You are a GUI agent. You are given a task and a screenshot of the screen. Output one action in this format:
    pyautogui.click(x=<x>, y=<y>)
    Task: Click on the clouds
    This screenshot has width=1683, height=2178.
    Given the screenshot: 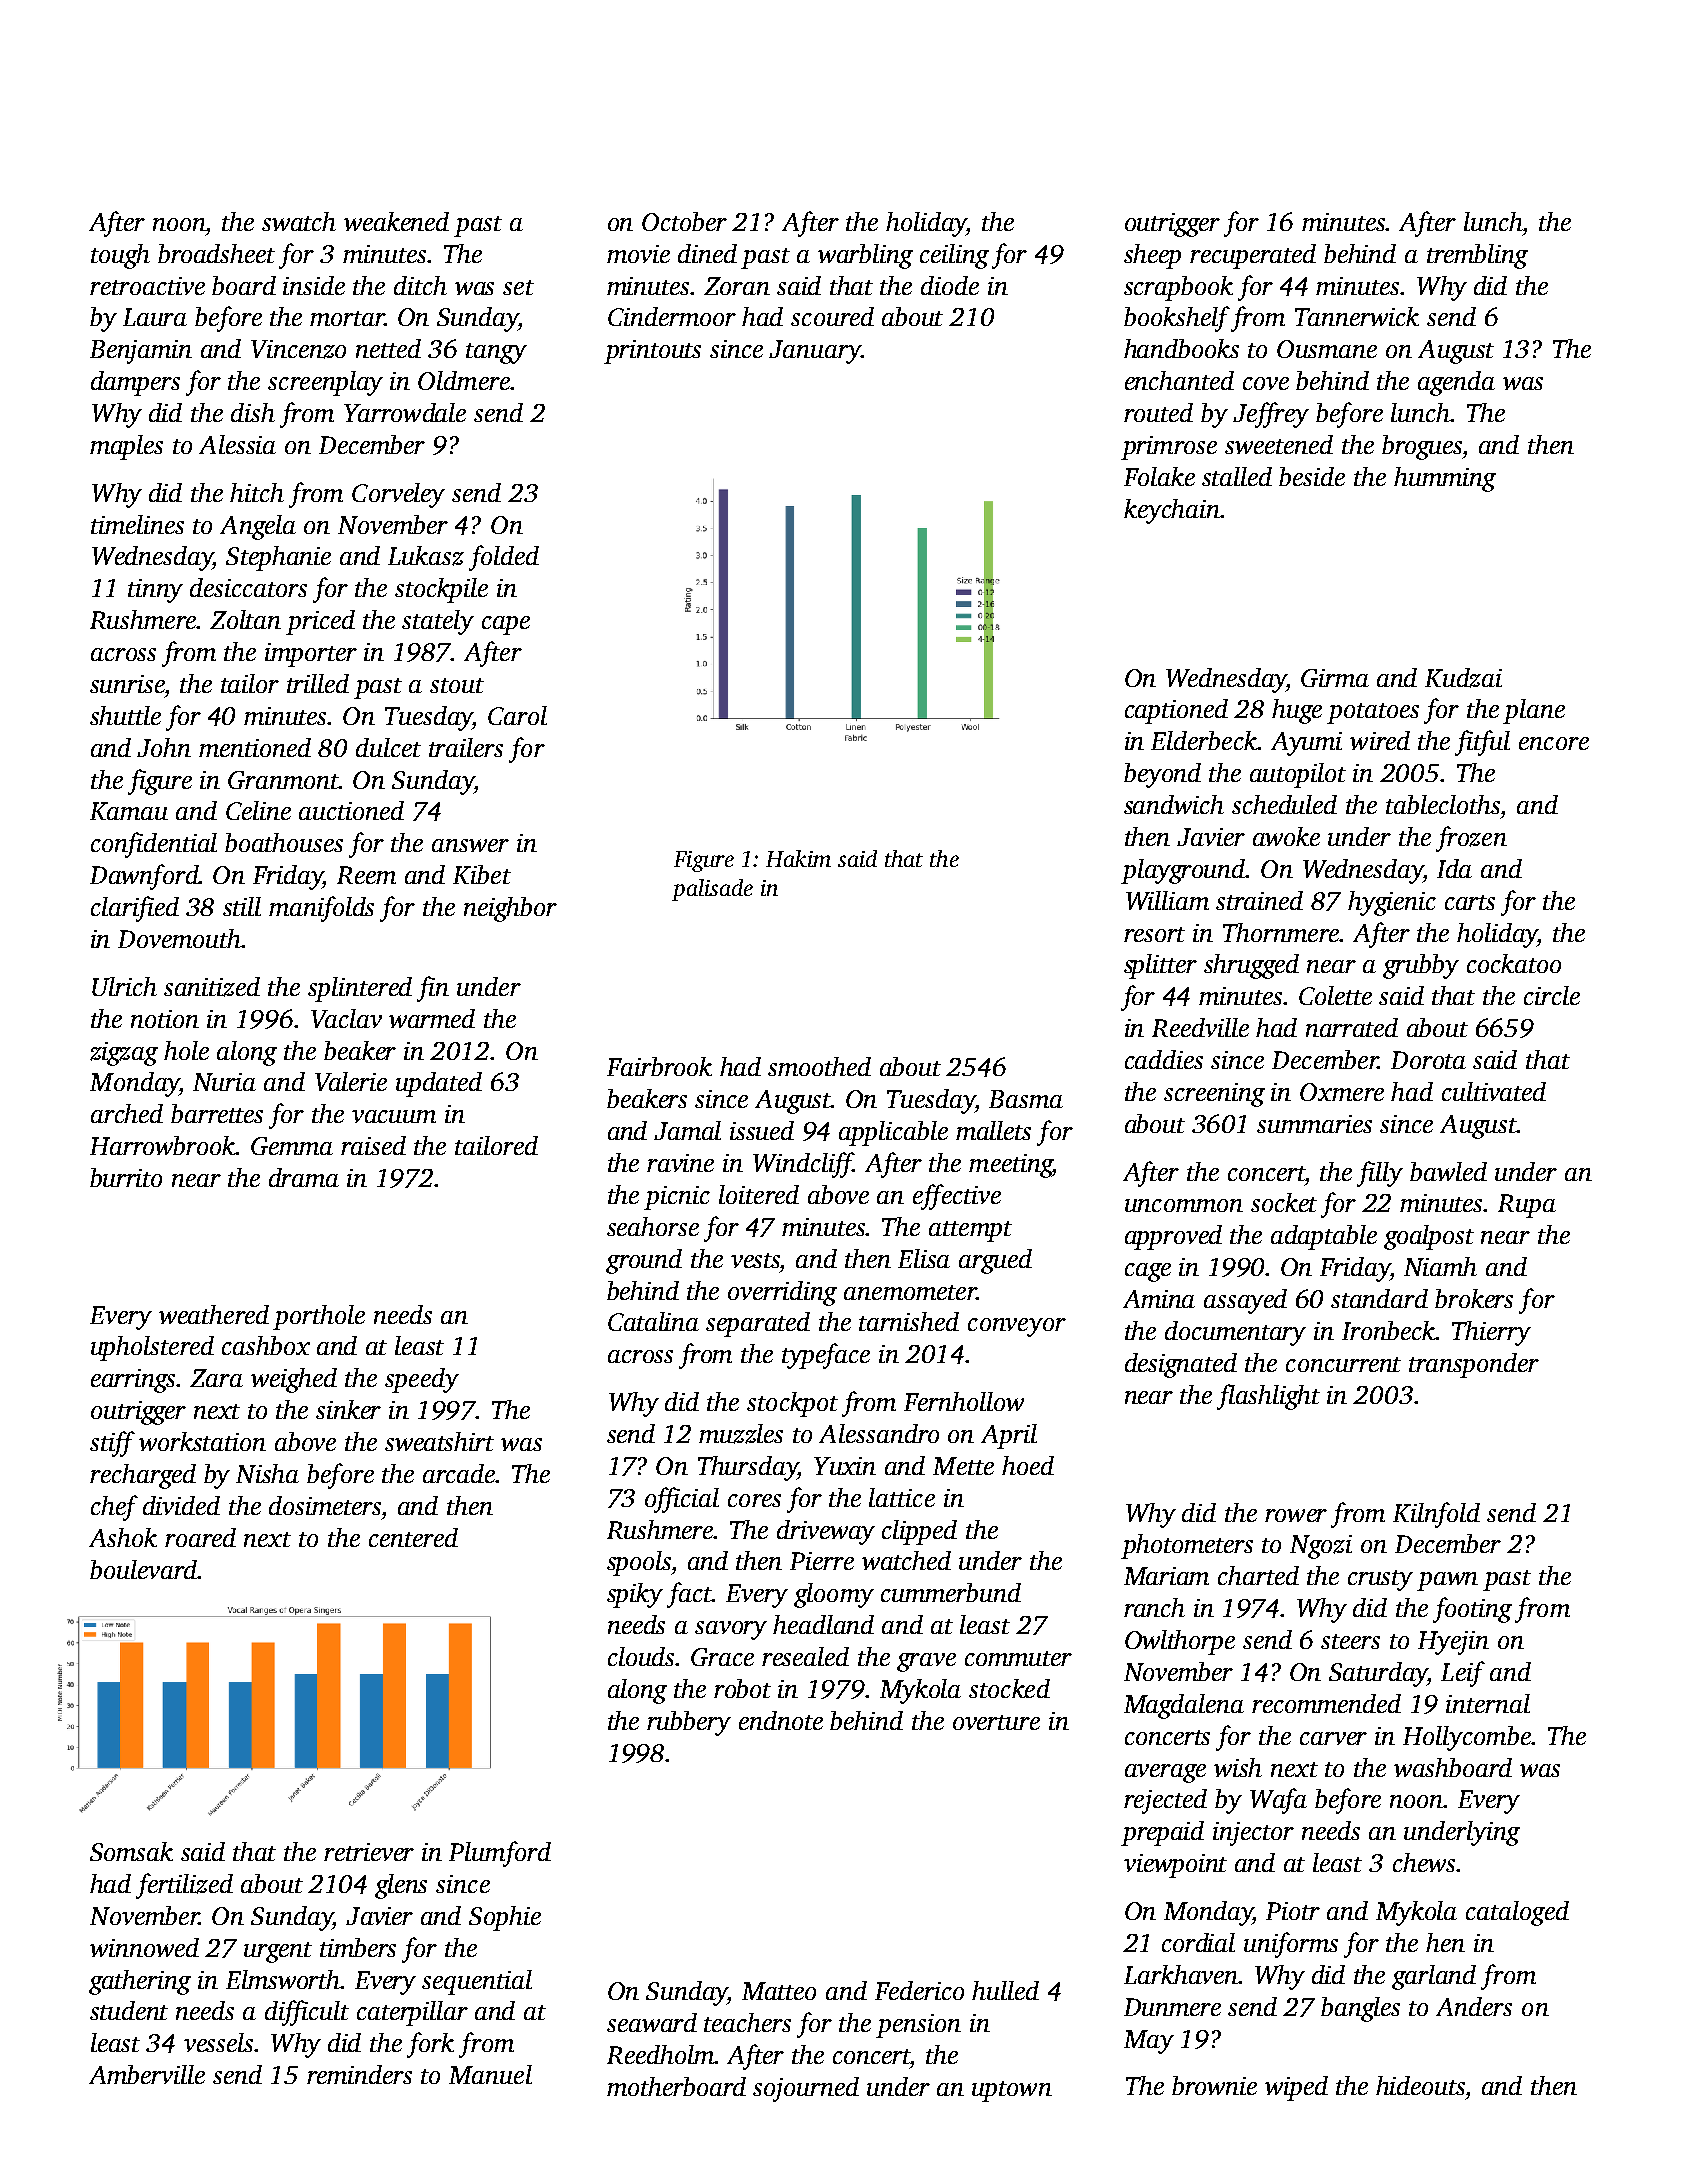 What is the action you would take?
    pyautogui.click(x=642, y=1656)
